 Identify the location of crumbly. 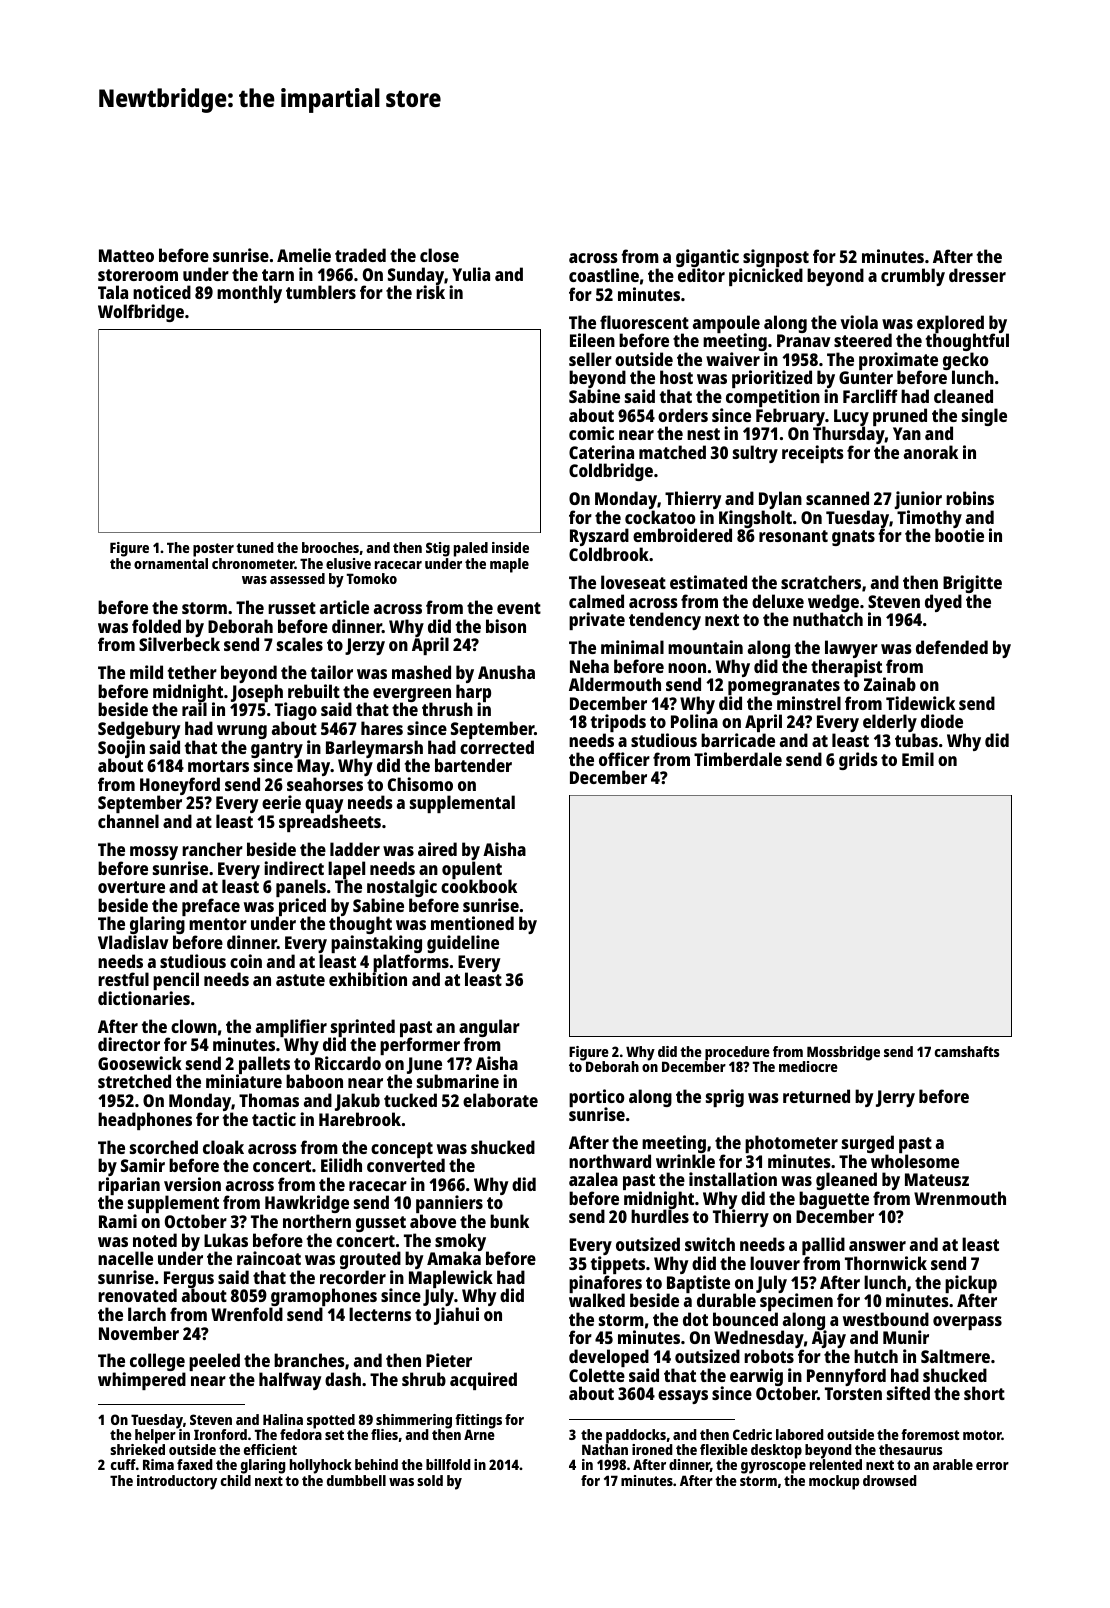
(913, 277).
